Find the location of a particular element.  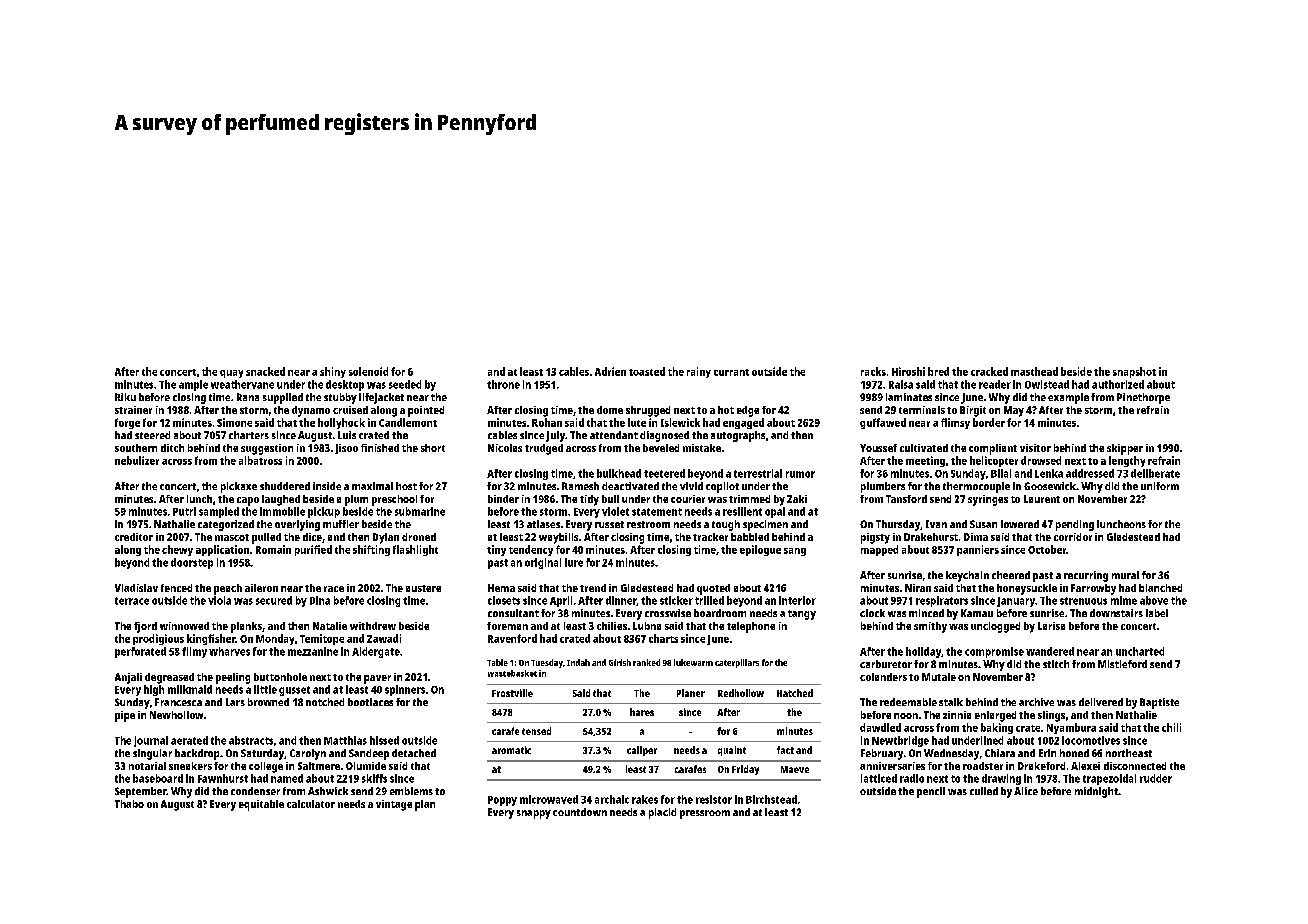

pending is located at coordinates (1075, 525).
